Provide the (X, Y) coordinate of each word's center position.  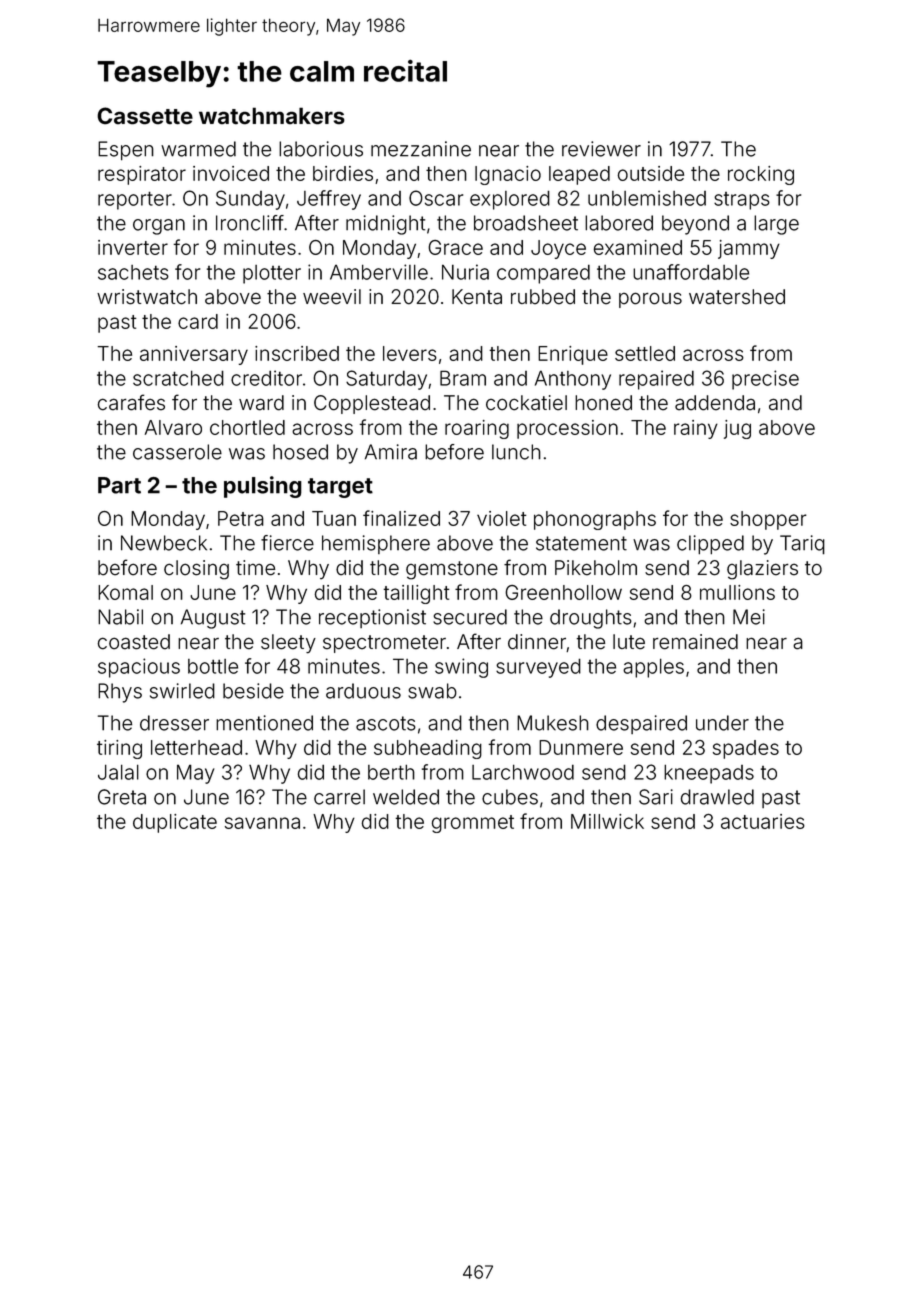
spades (746, 749)
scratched (178, 378)
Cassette (145, 116)
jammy (749, 249)
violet (502, 518)
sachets (133, 272)
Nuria (465, 272)
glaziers (762, 570)
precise (765, 380)
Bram (463, 378)
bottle (213, 666)
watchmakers (272, 116)
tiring (119, 749)
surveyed (538, 668)
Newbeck (164, 543)
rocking (761, 175)
